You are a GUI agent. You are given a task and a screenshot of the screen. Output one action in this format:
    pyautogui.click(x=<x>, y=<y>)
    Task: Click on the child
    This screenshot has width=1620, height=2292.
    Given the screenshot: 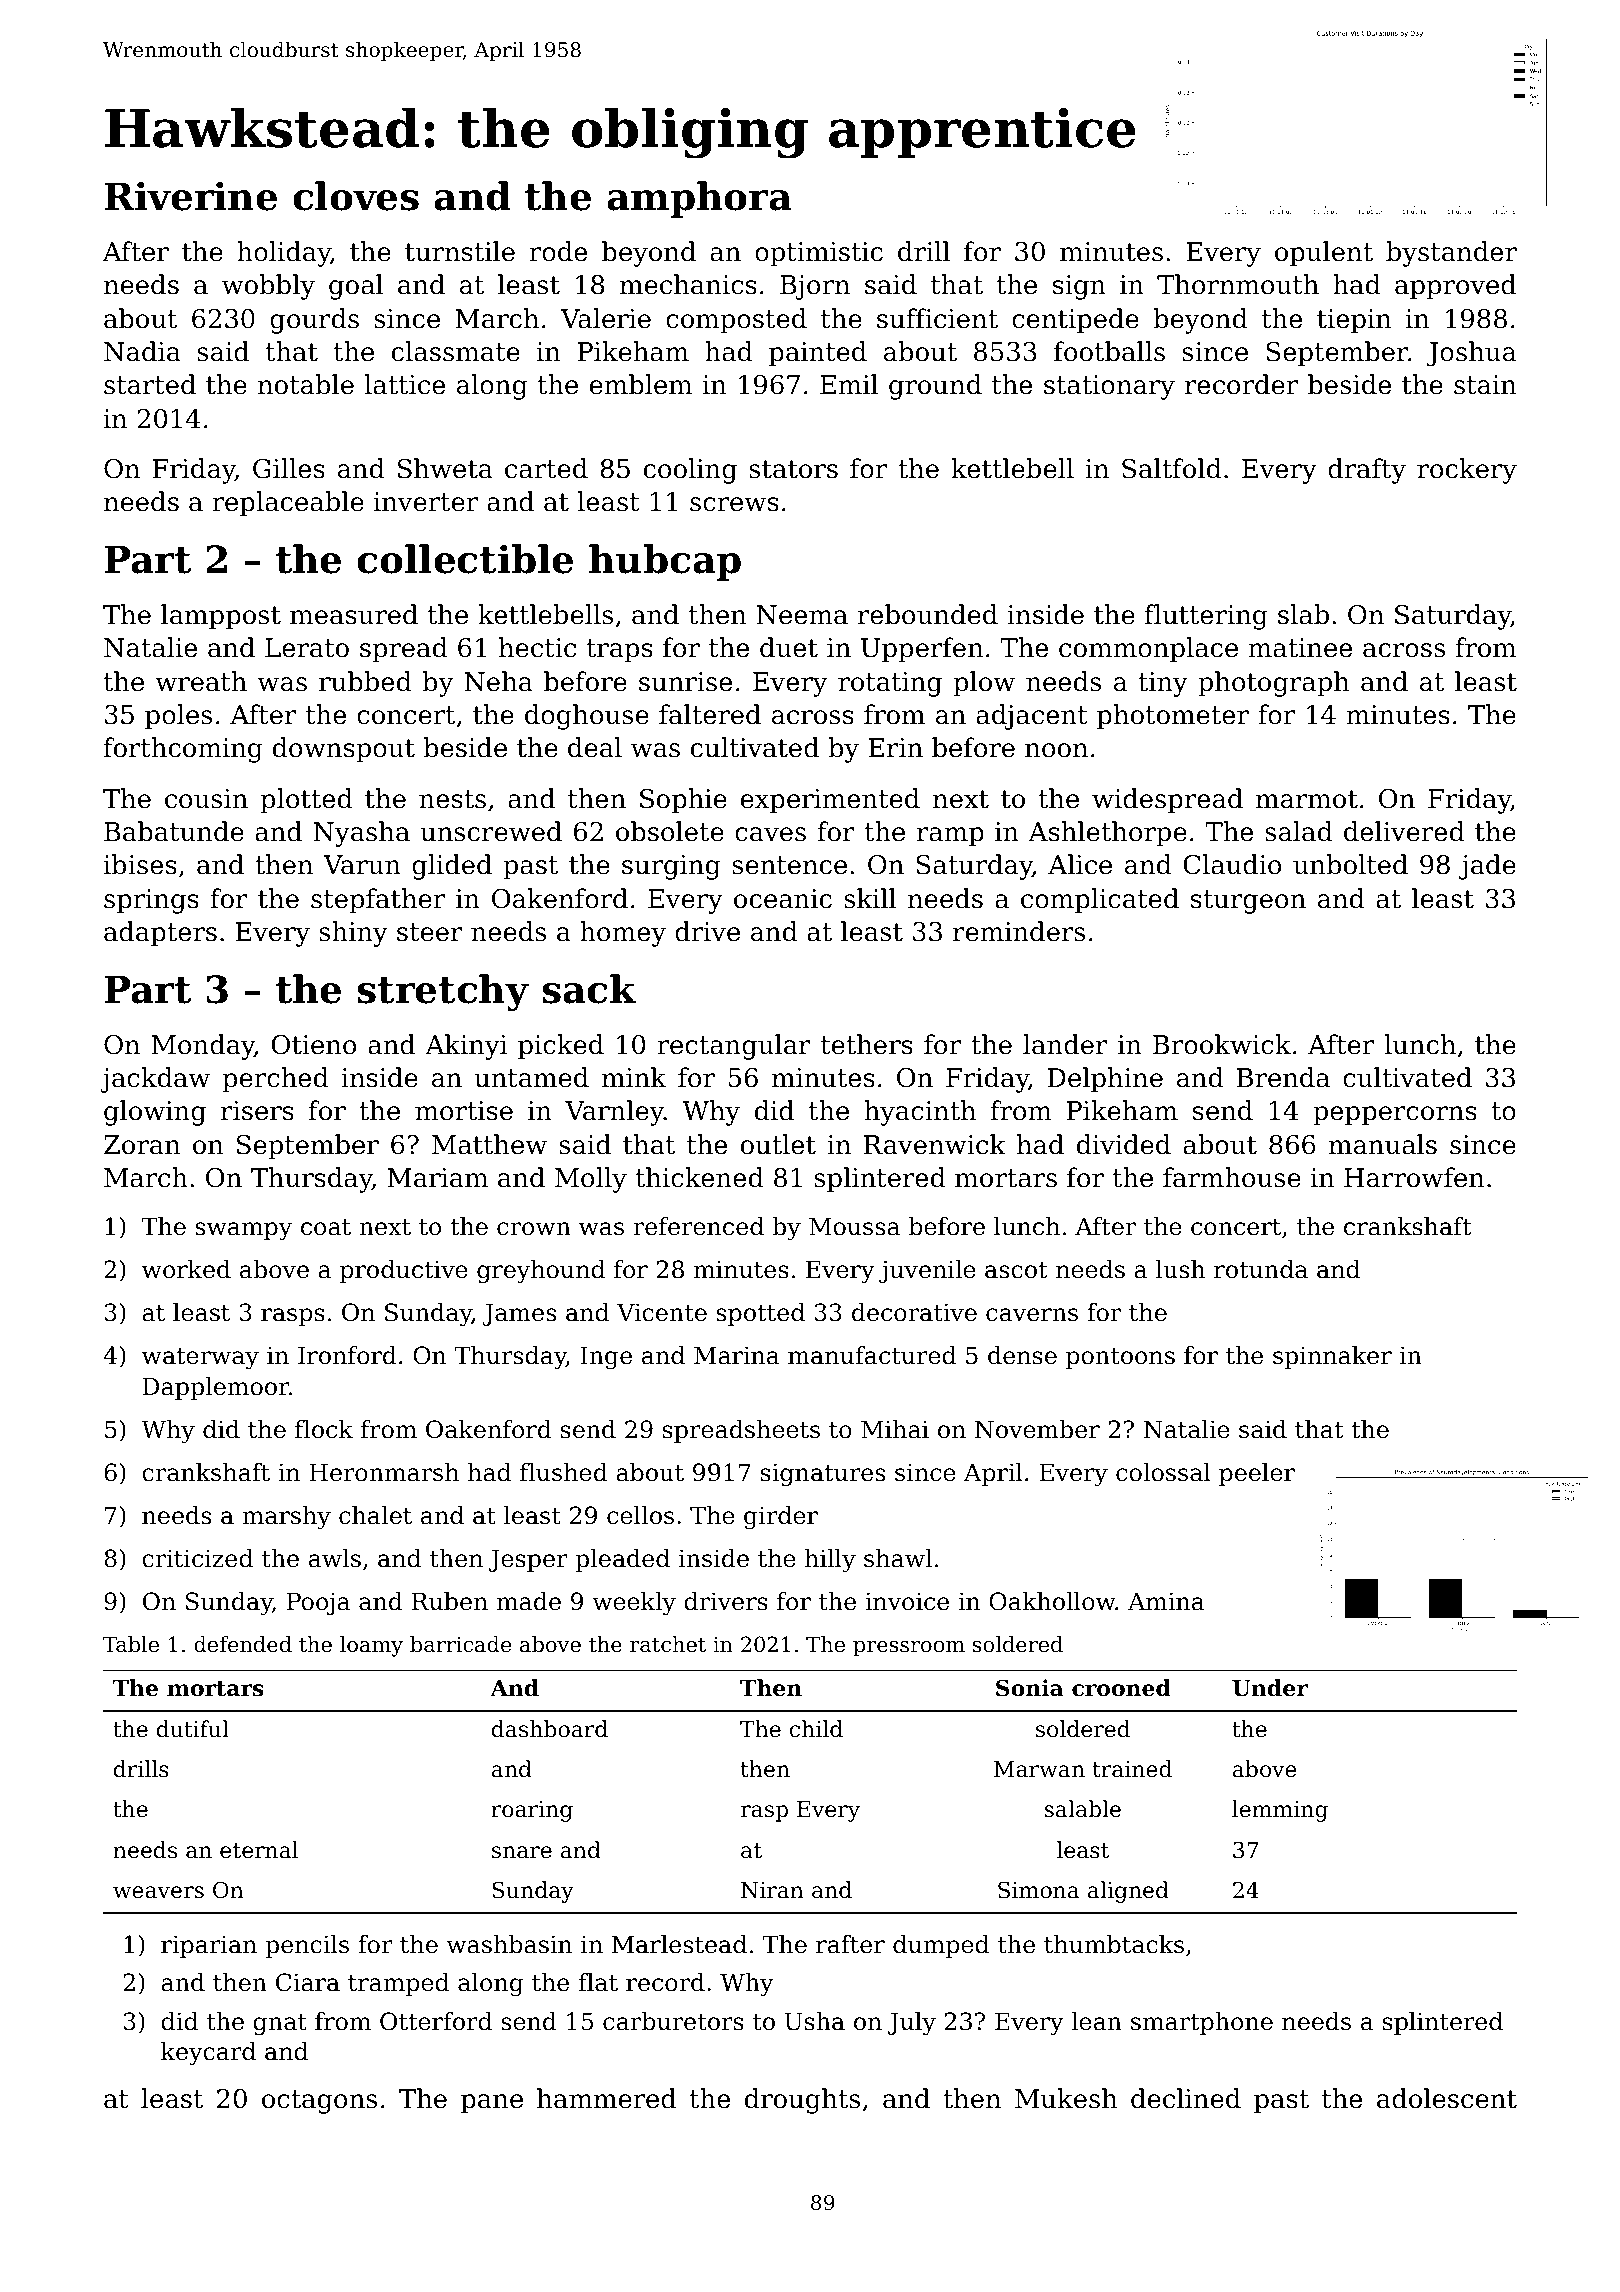 What is the action you would take?
    pyautogui.click(x=816, y=1729)
